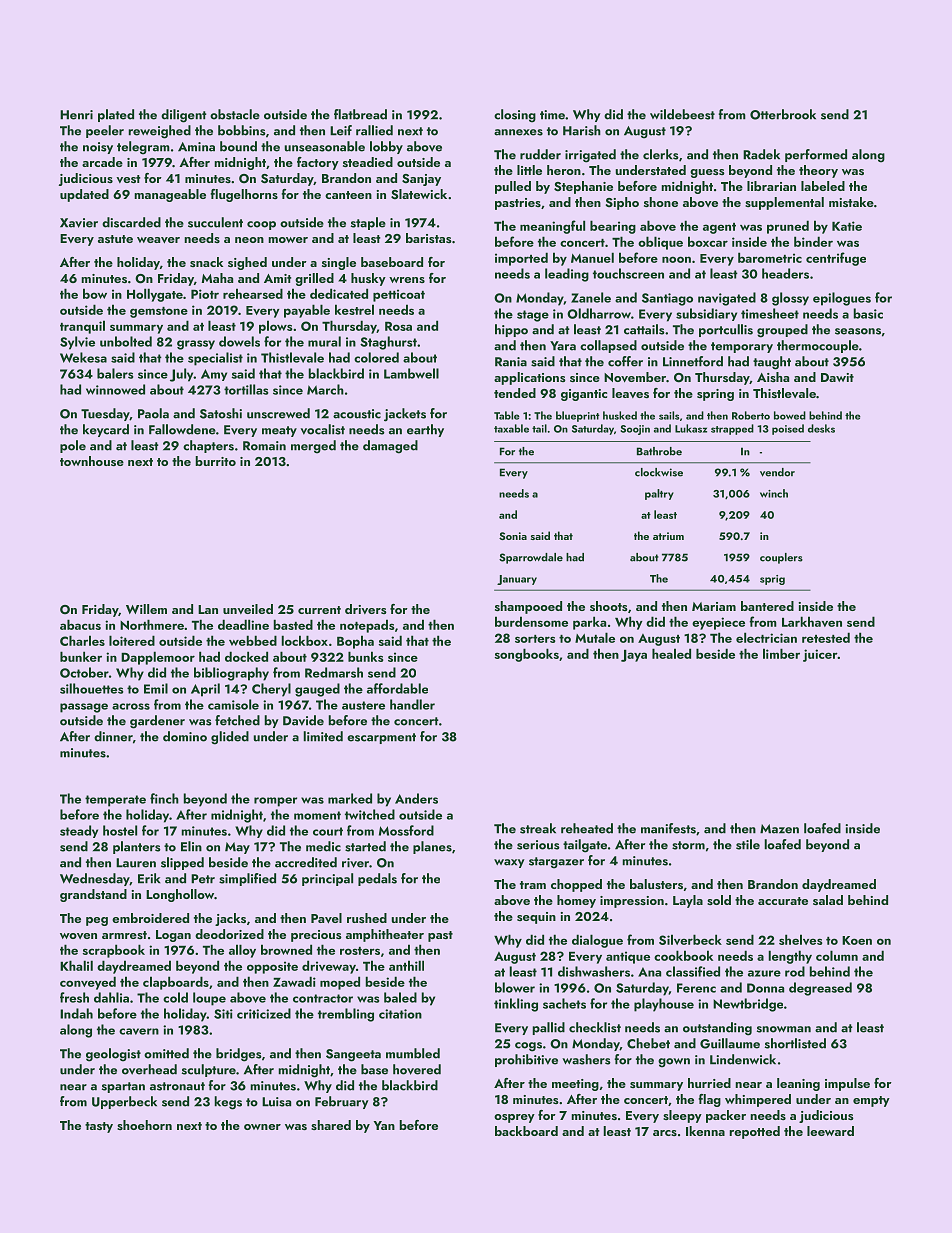 The width and height of the screenshot is (952, 1233). I want to click on single, so click(339, 263).
